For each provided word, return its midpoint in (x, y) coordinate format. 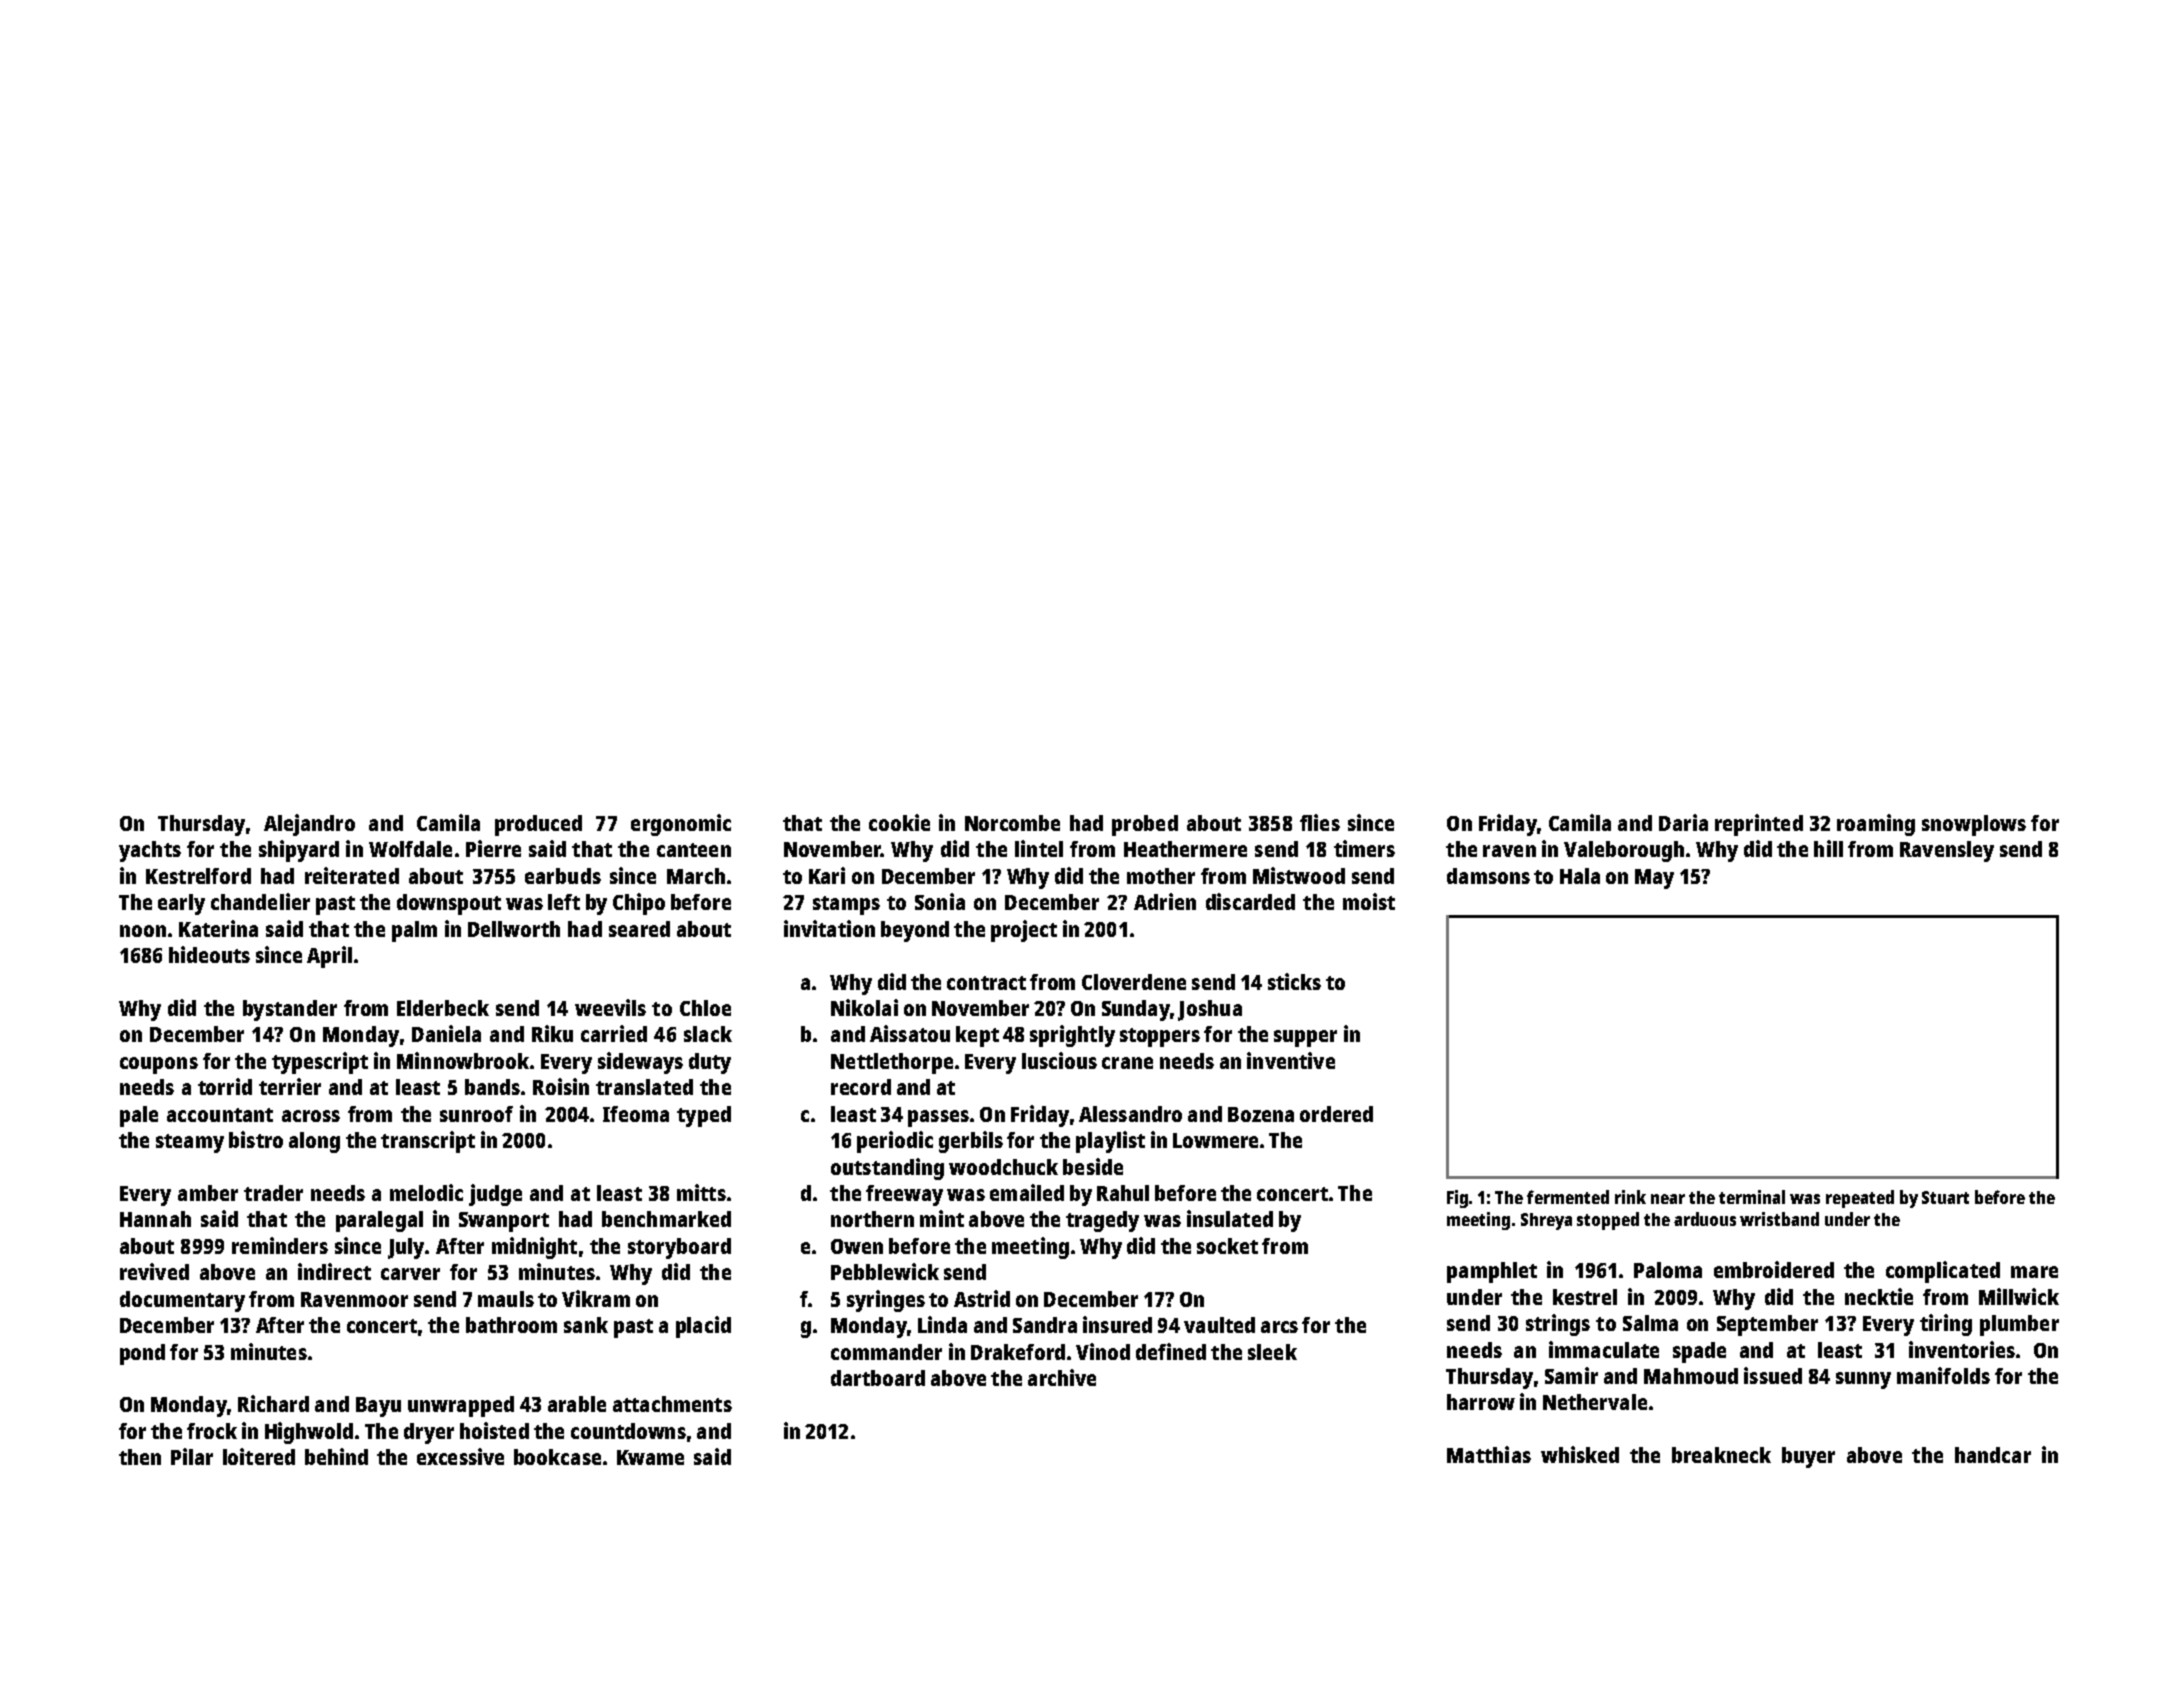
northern (872, 1219)
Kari (827, 875)
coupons (159, 1065)
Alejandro (309, 825)
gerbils (971, 1142)
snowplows (1974, 825)
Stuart (1945, 1197)
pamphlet (1492, 1272)
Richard (273, 1403)
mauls (506, 1299)
